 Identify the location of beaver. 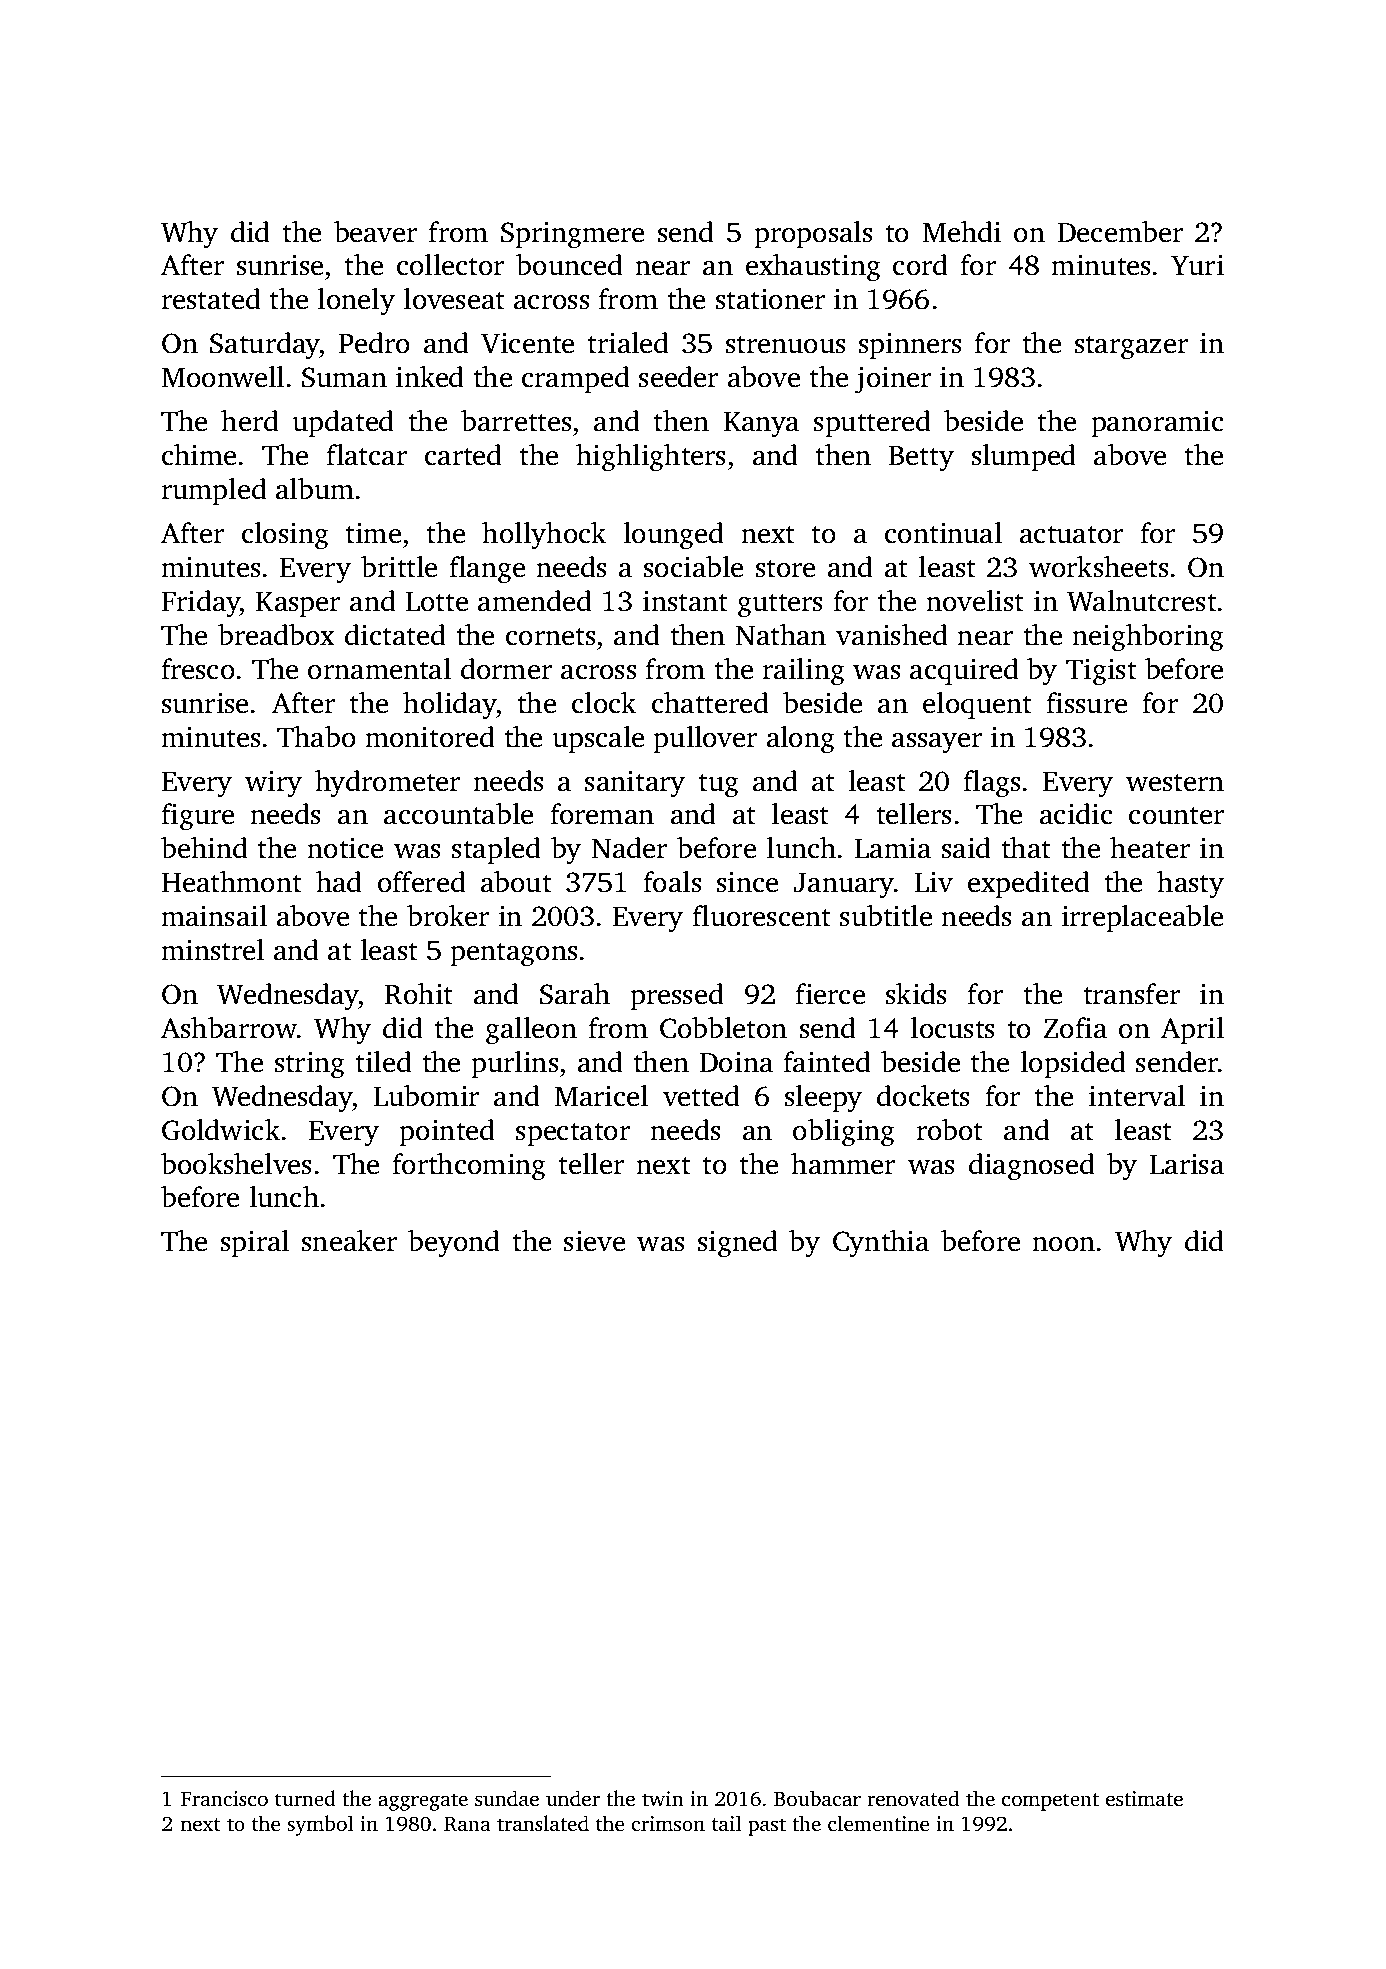
(375, 232).
